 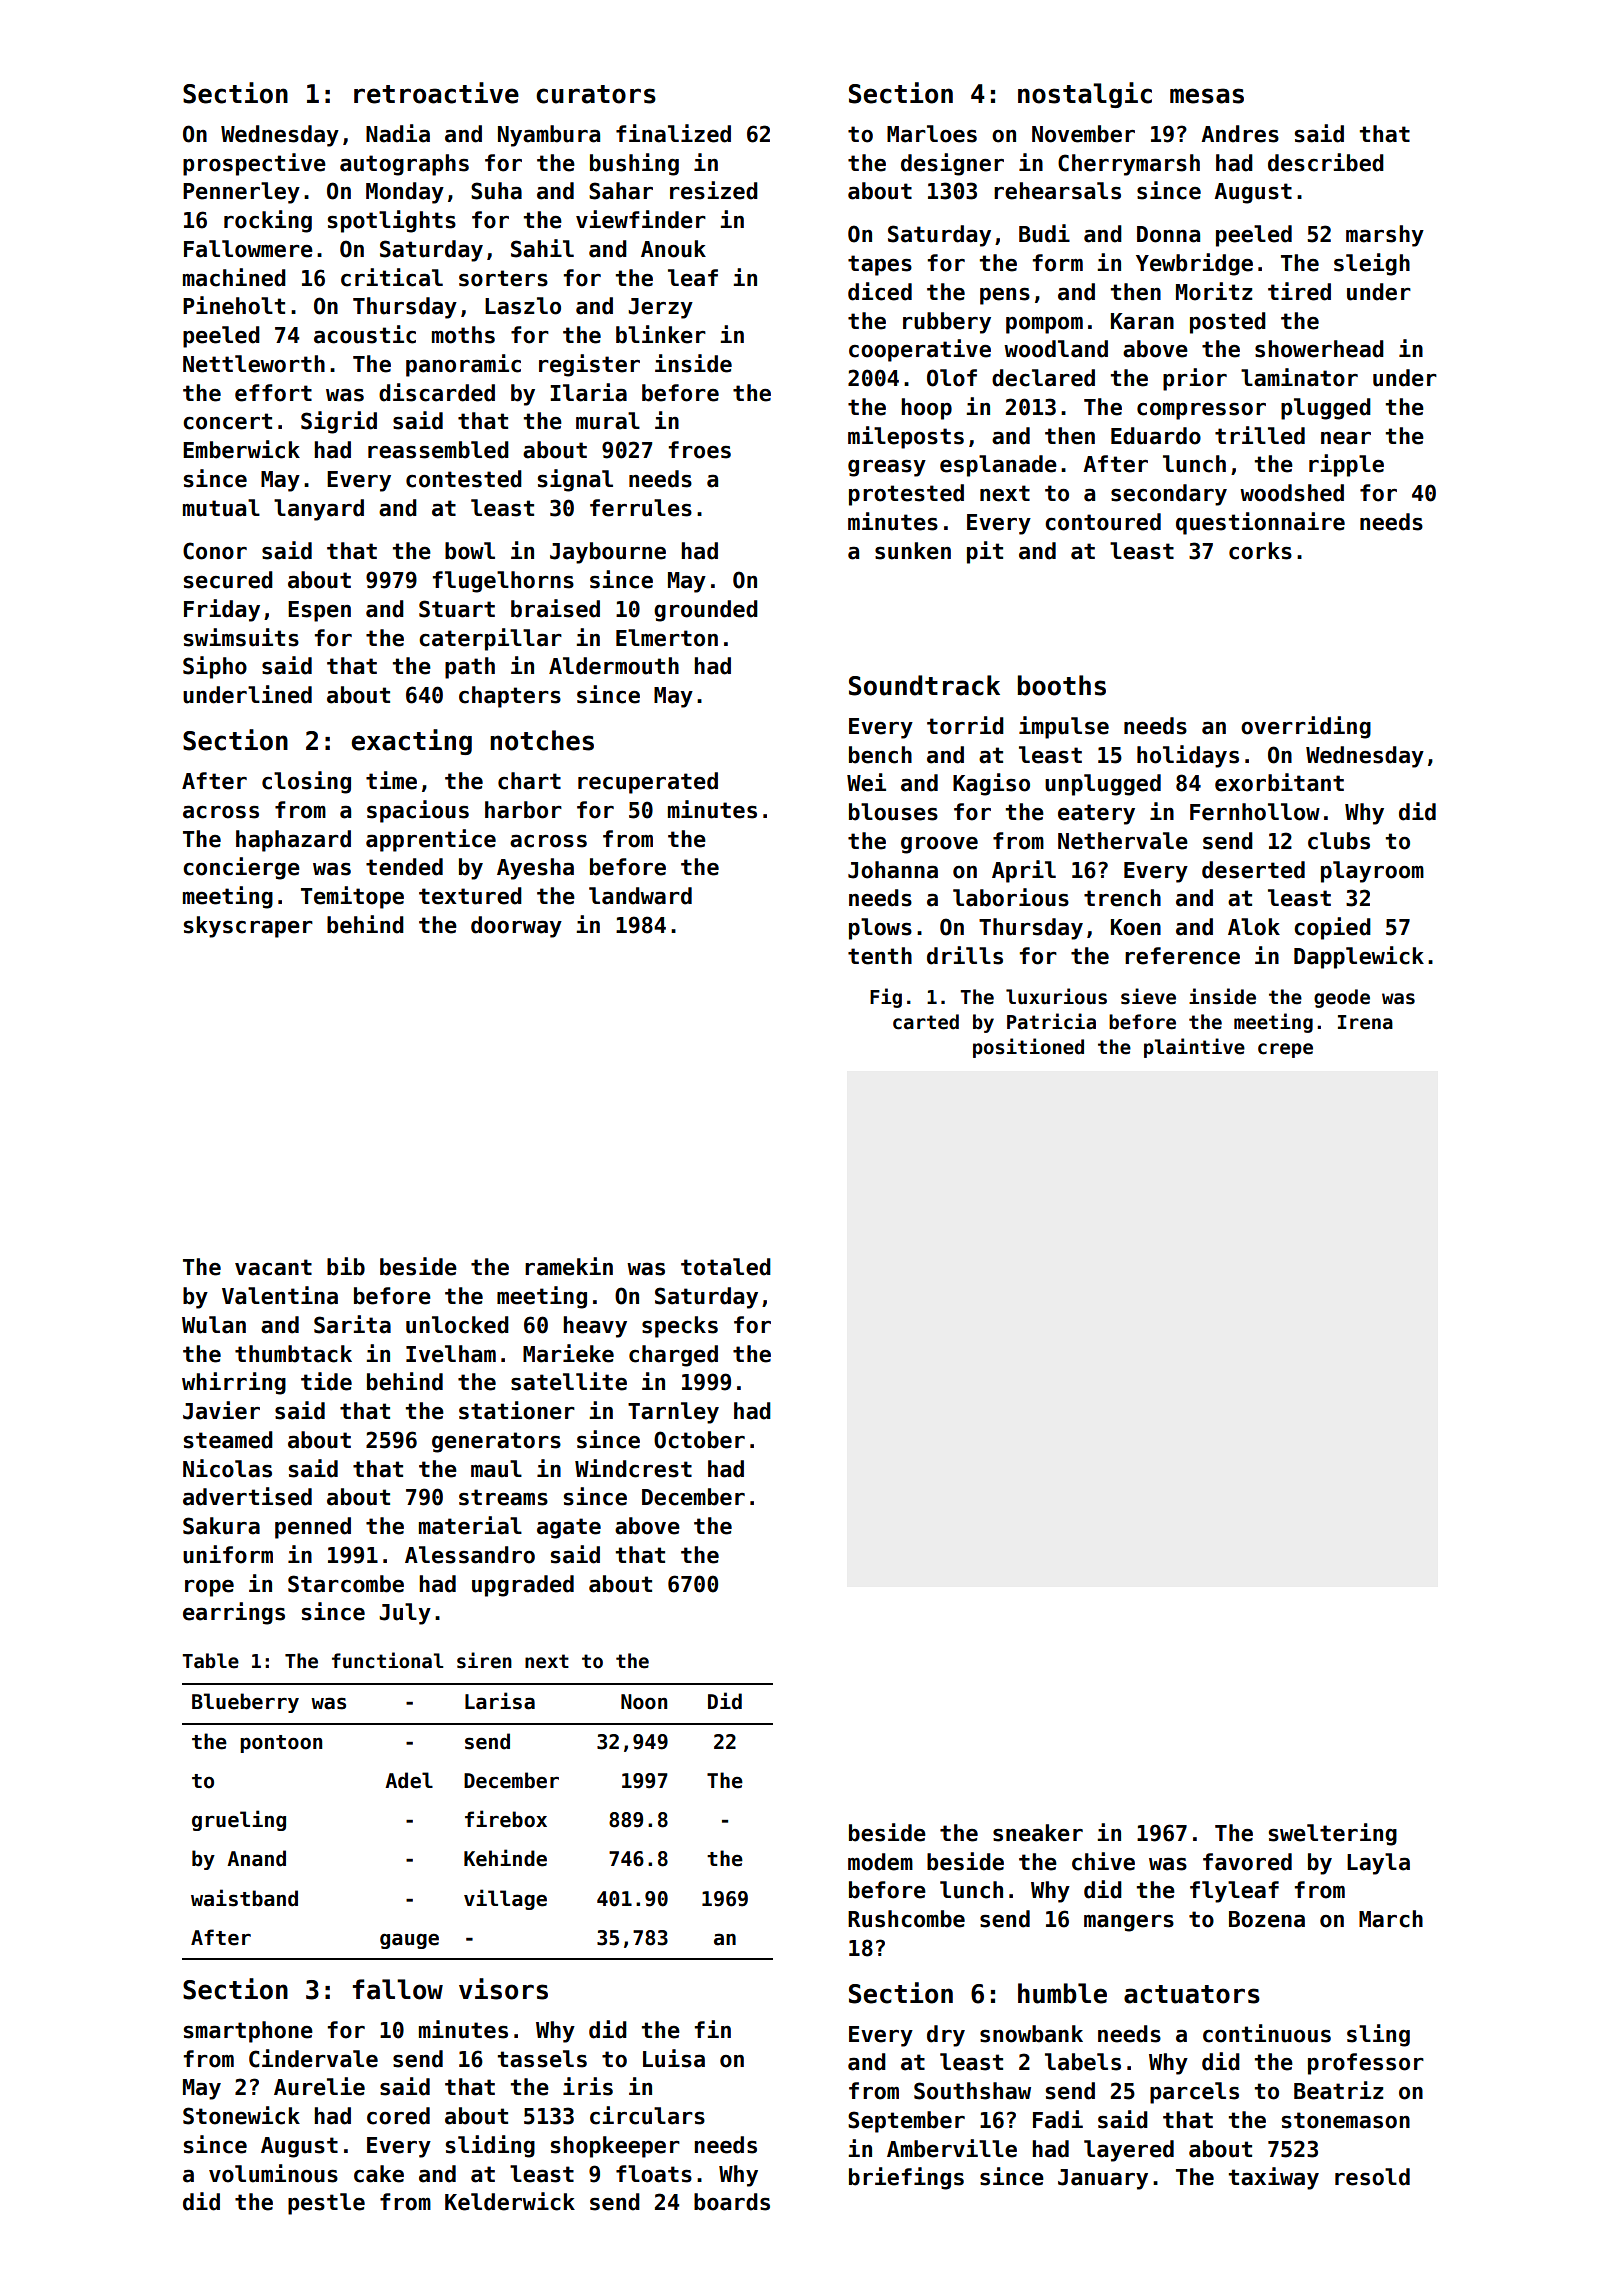 I want to click on Luisa, so click(x=674, y=2058).
